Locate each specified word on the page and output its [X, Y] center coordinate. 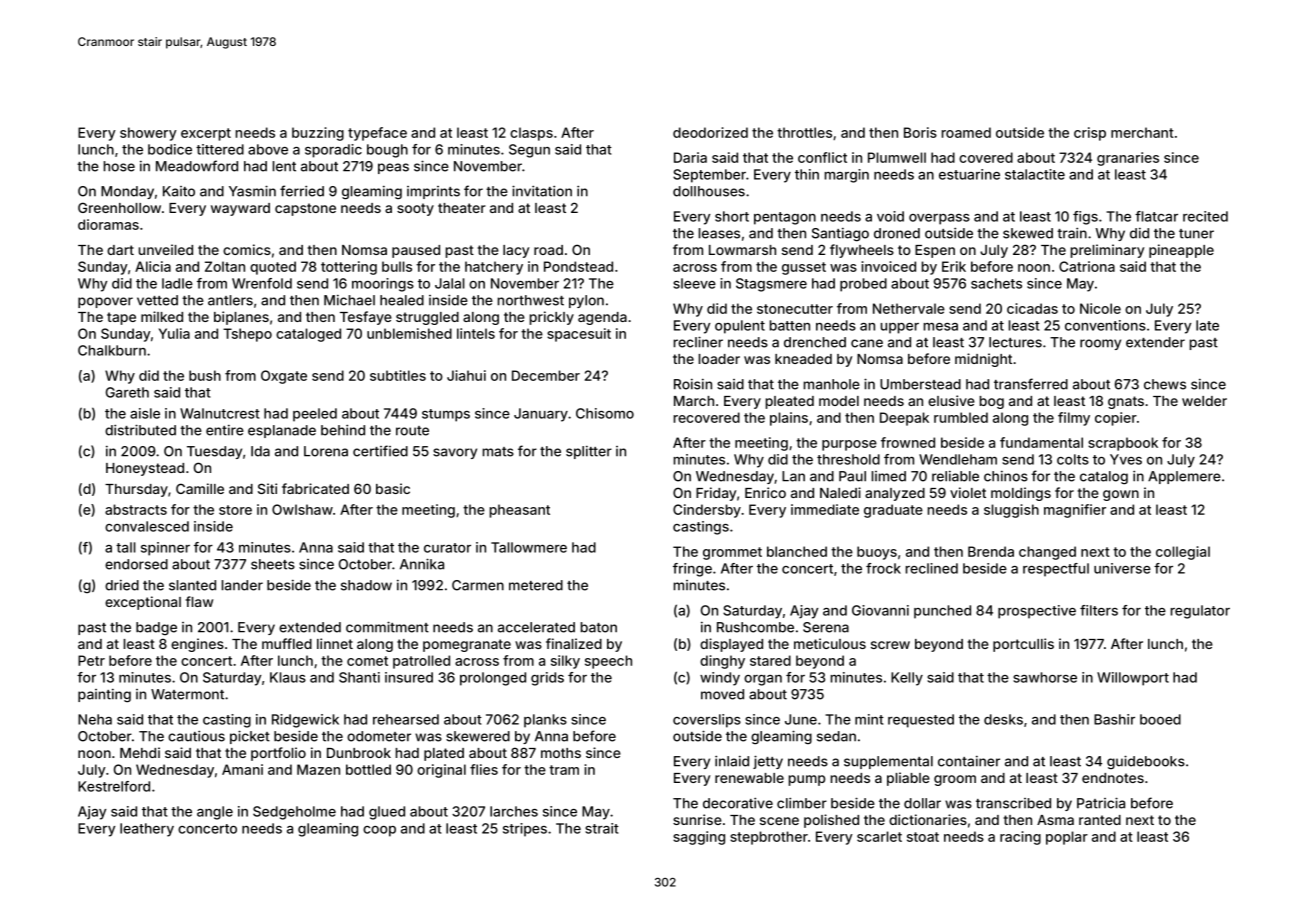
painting [104, 696]
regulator [1200, 612]
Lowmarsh [742, 250]
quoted [273, 268]
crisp [1090, 134]
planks [545, 721]
